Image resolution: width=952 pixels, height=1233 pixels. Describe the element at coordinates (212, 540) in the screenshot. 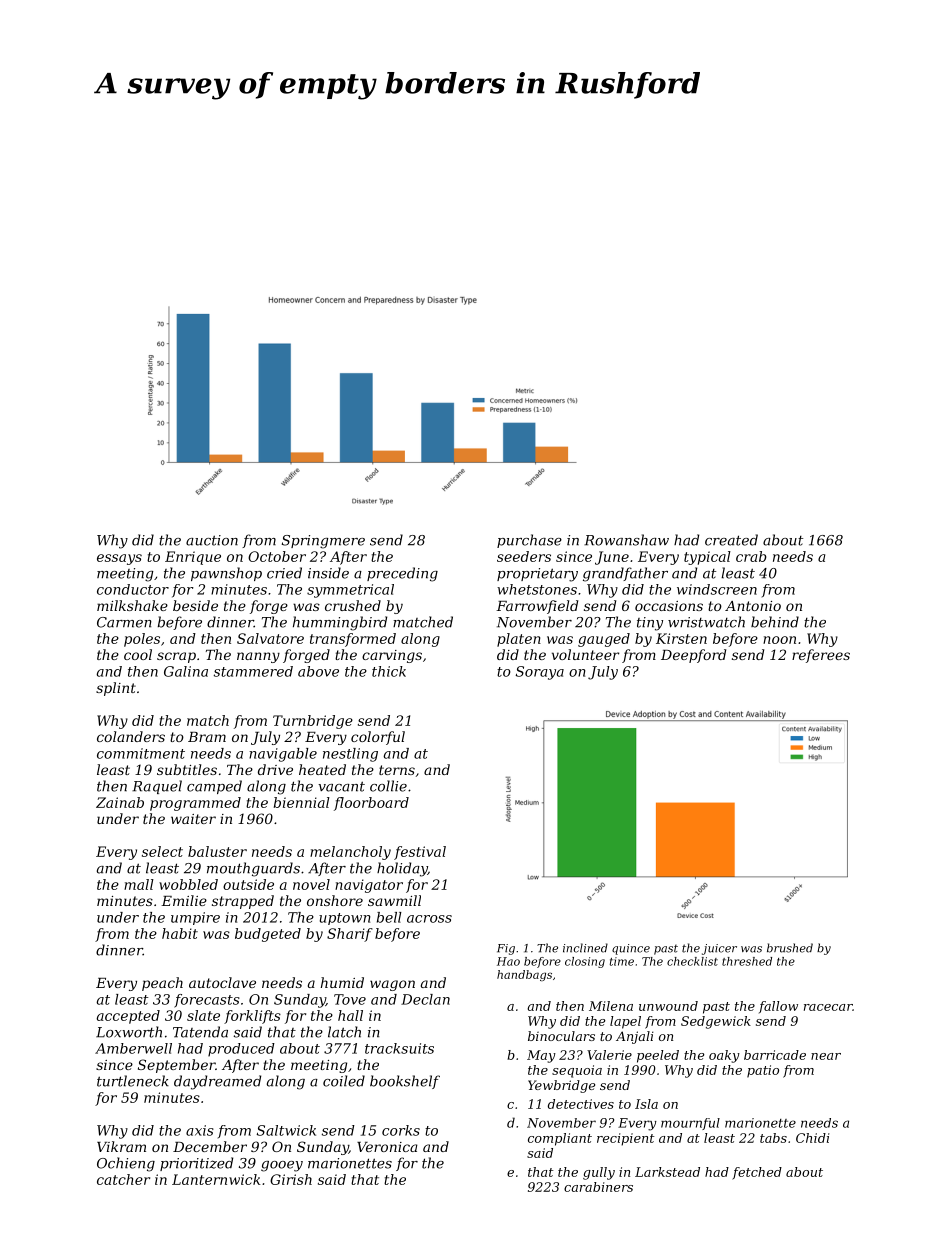

I see `auction` at that location.
